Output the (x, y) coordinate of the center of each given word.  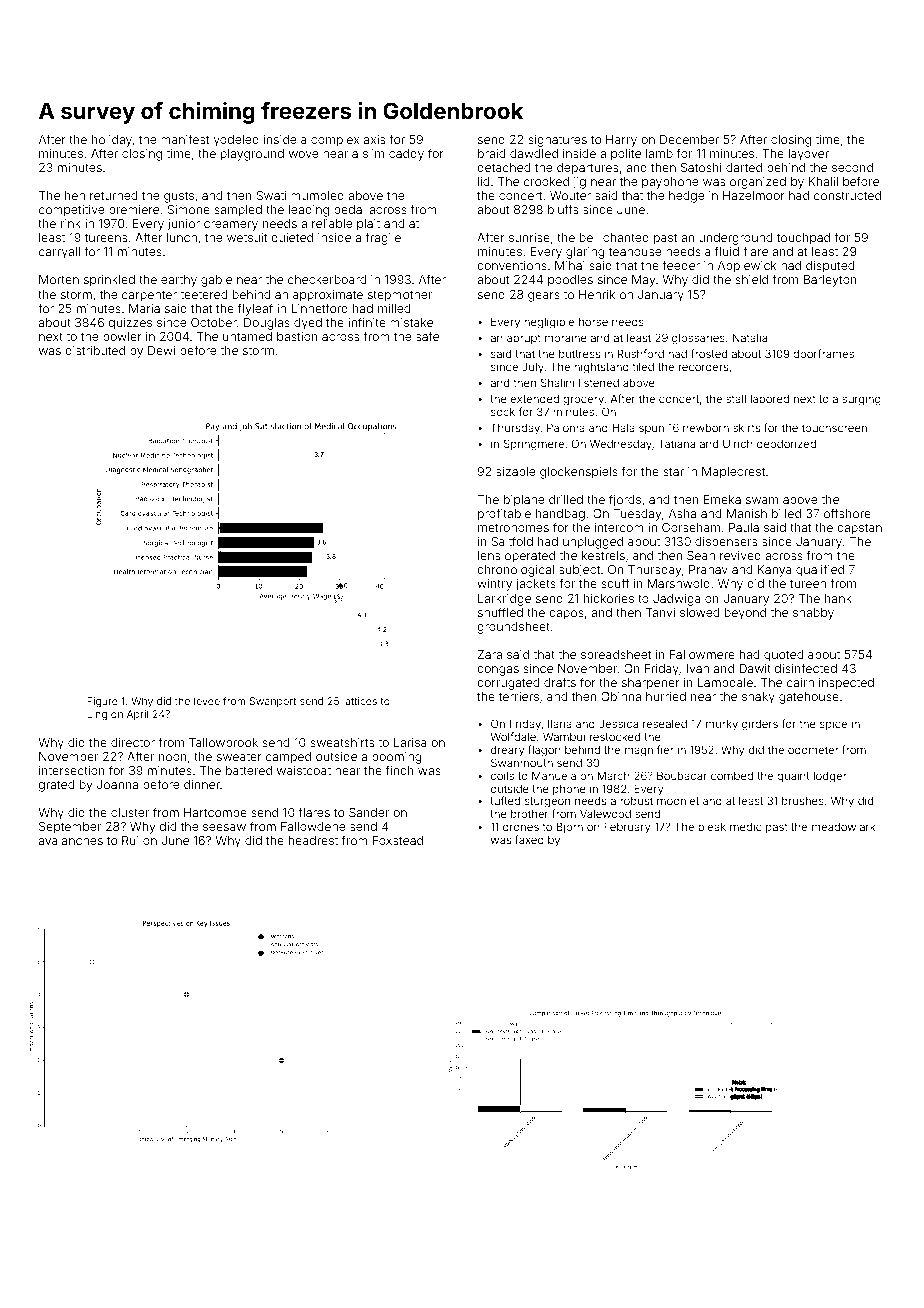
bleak (712, 827)
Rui (130, 840)
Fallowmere (702, 654)
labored (770, 399)
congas (498, 671)
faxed (529, 839)
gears (544, 297)
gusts (179, 197)
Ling (97, 715)
